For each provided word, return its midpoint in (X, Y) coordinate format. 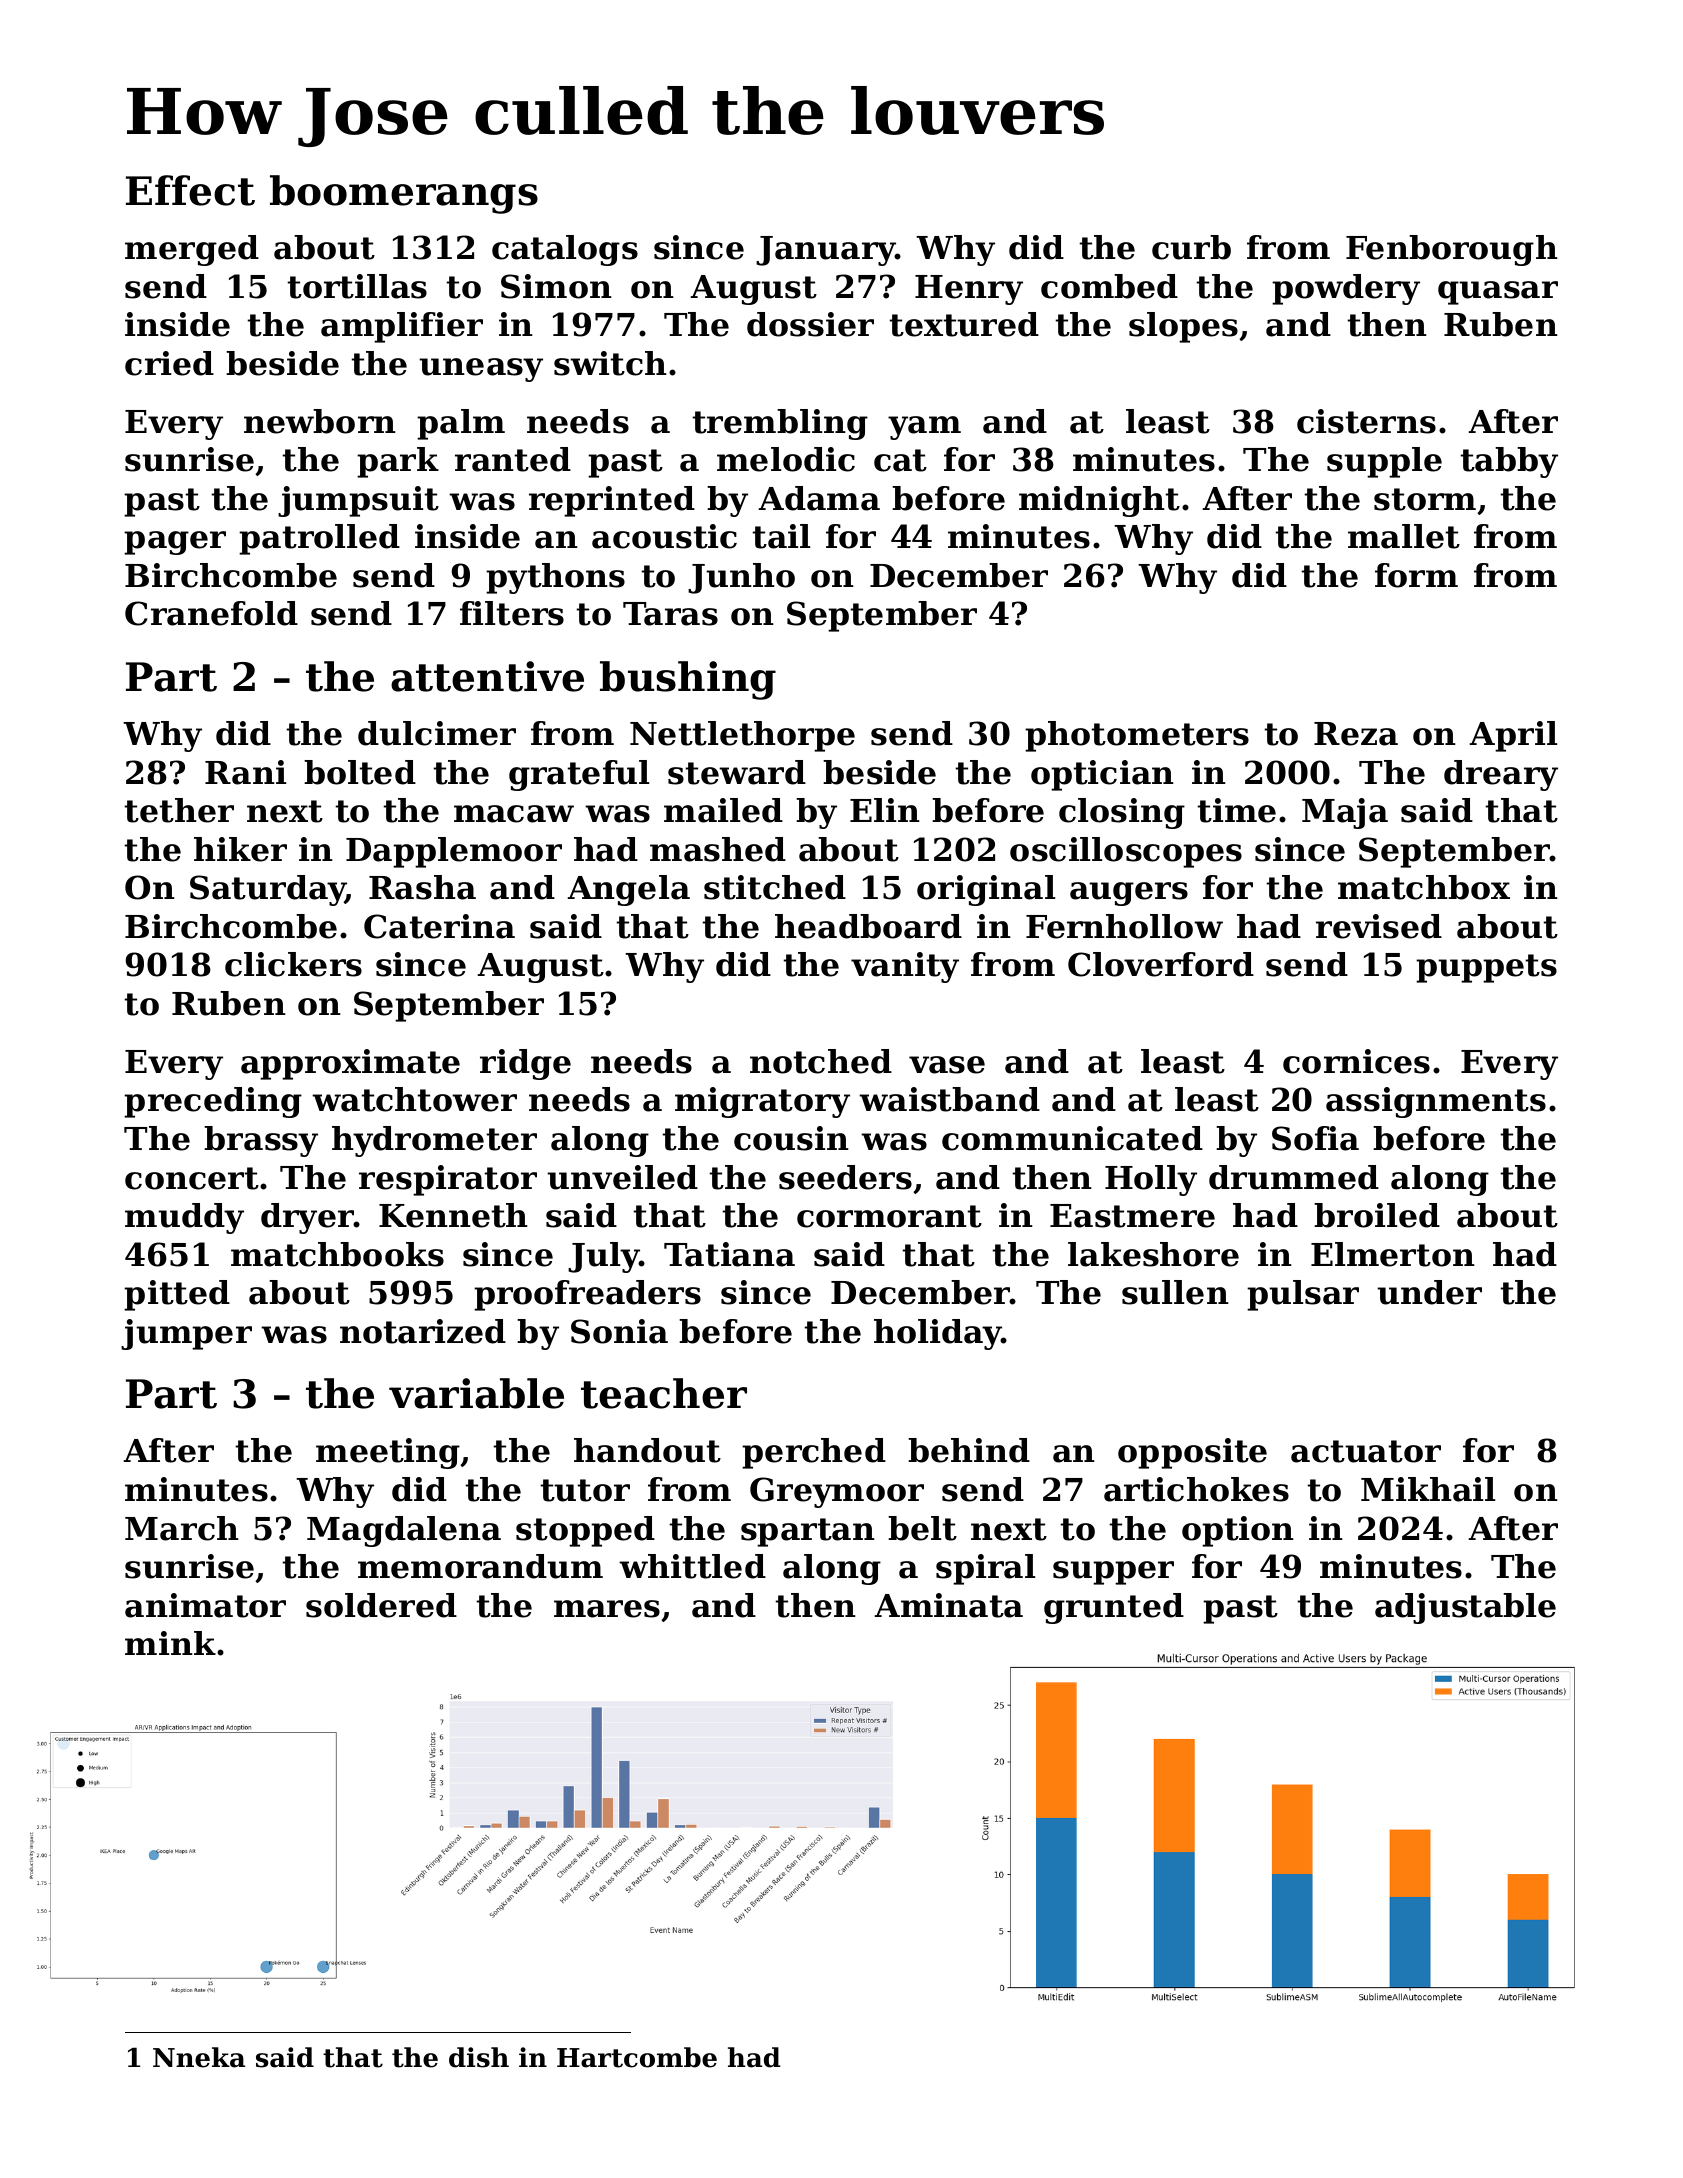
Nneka (199, 2057)
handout (647, 1450)
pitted (177, 1295)
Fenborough (1452, 250)
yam (924, 428)
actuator (1366, 1451)
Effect (190, 190)
